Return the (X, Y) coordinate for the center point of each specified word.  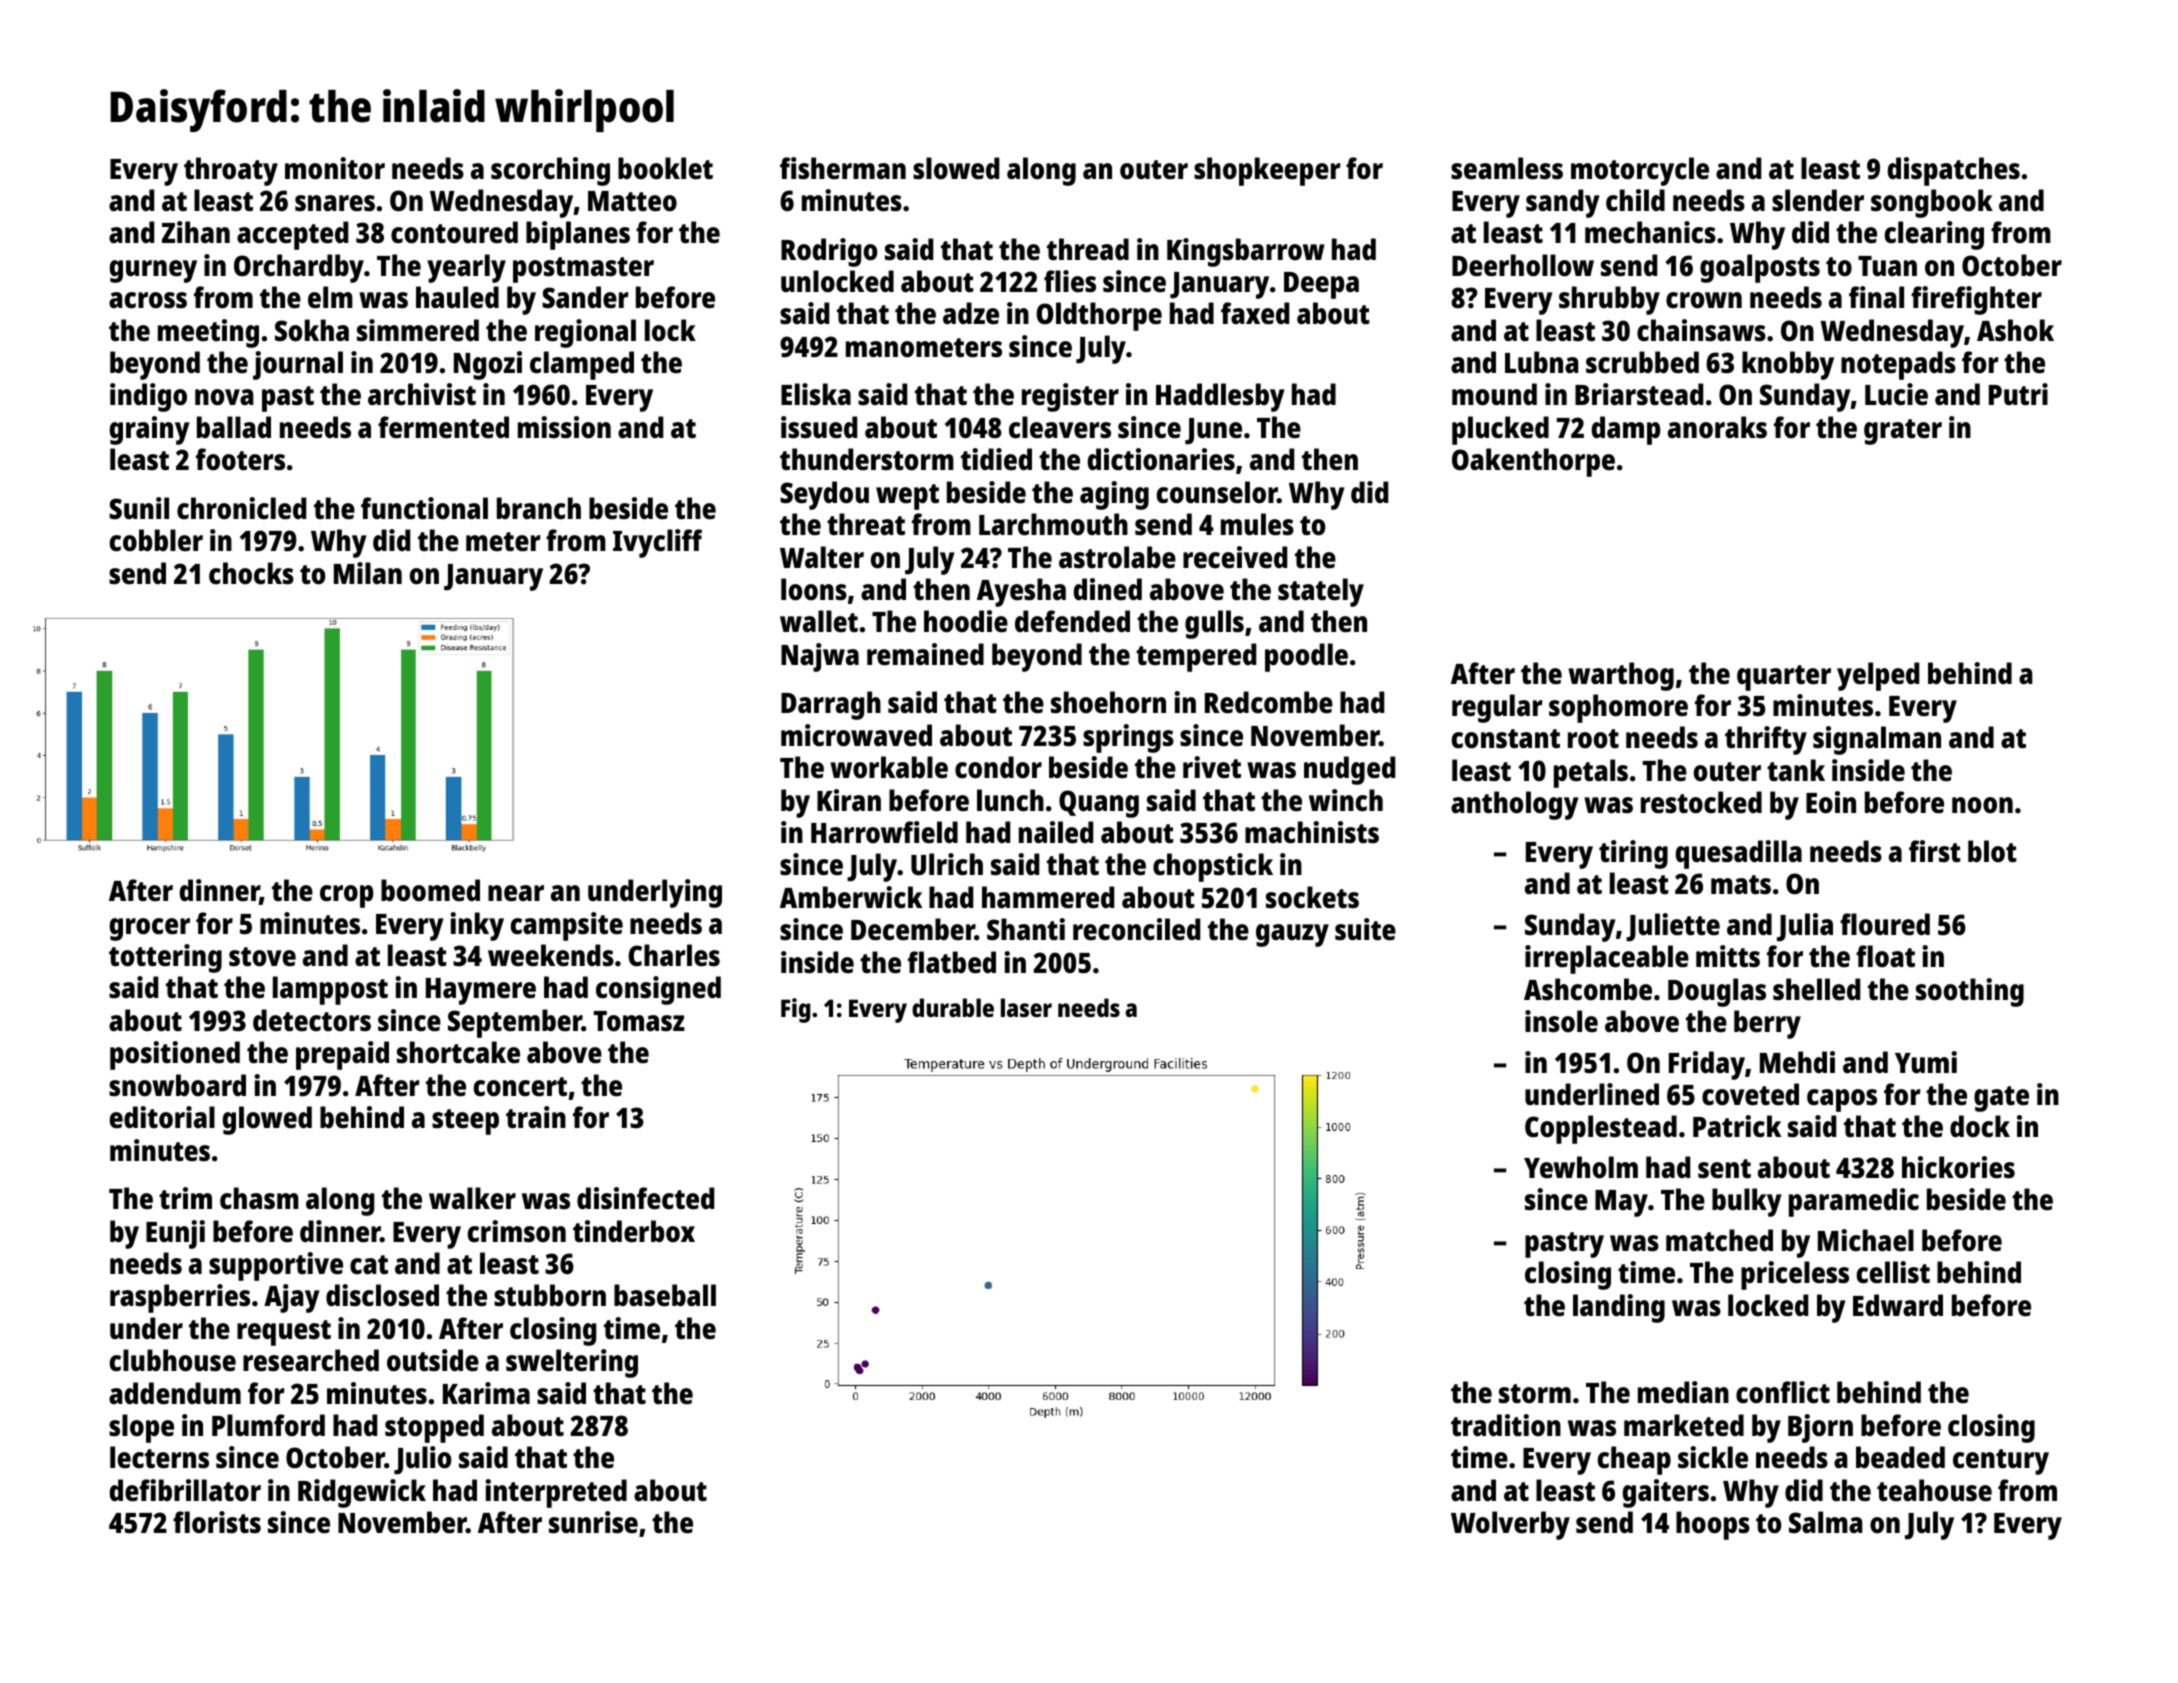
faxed (1255, 313)
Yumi (1926, 1062)
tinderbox (634, 1231)
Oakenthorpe (1533, 462)
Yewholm (1581, 1167)
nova (224, 397)
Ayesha (1021, 592)
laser (1026, 1007)
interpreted (556, 1493)
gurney (153, 271)
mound (1494, 394)
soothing (1970, 992)
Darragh (831, 705)
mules (1257, 524)
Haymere (481, 991)
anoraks (1717, 427)
